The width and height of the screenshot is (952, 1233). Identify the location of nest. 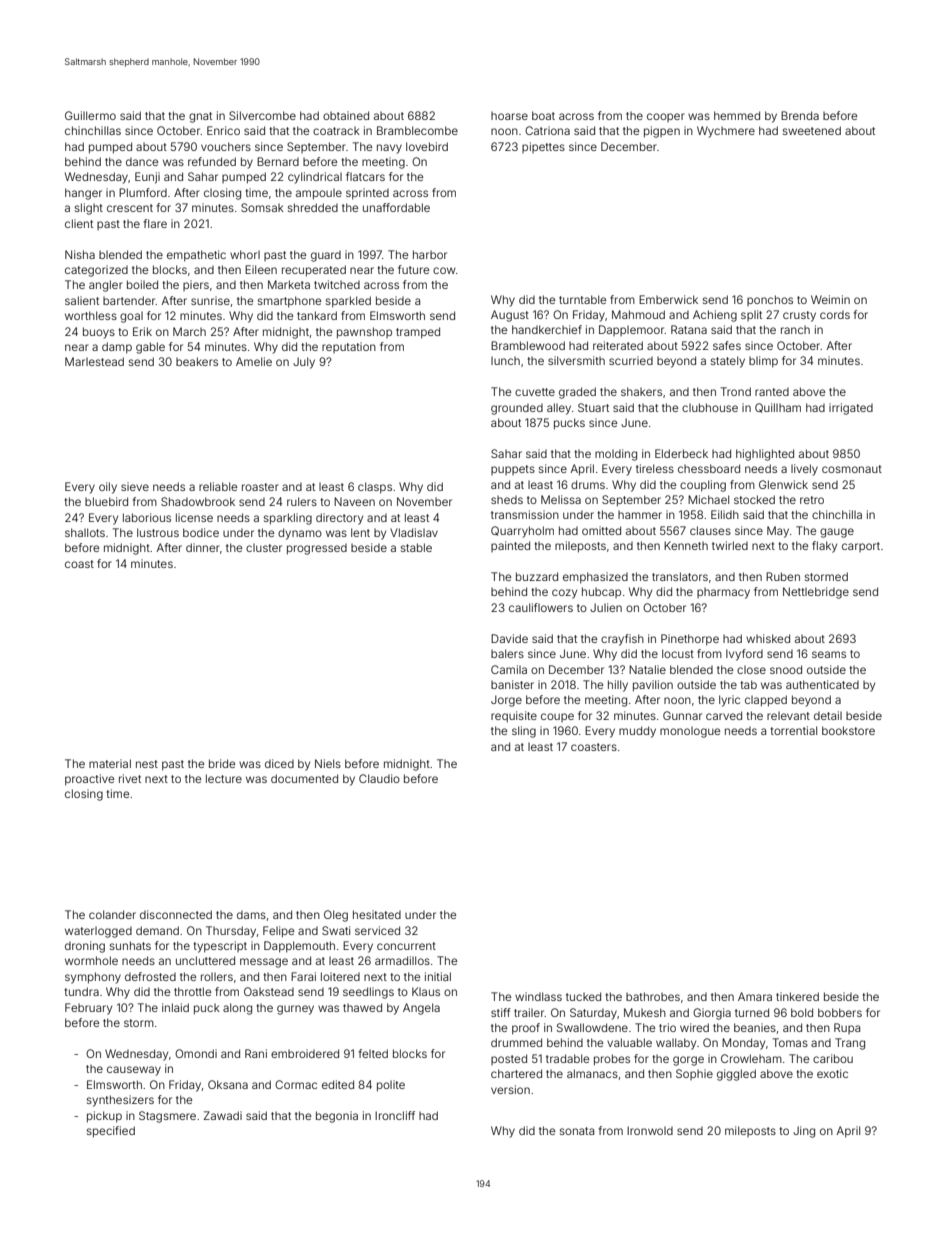
(147, 764).
